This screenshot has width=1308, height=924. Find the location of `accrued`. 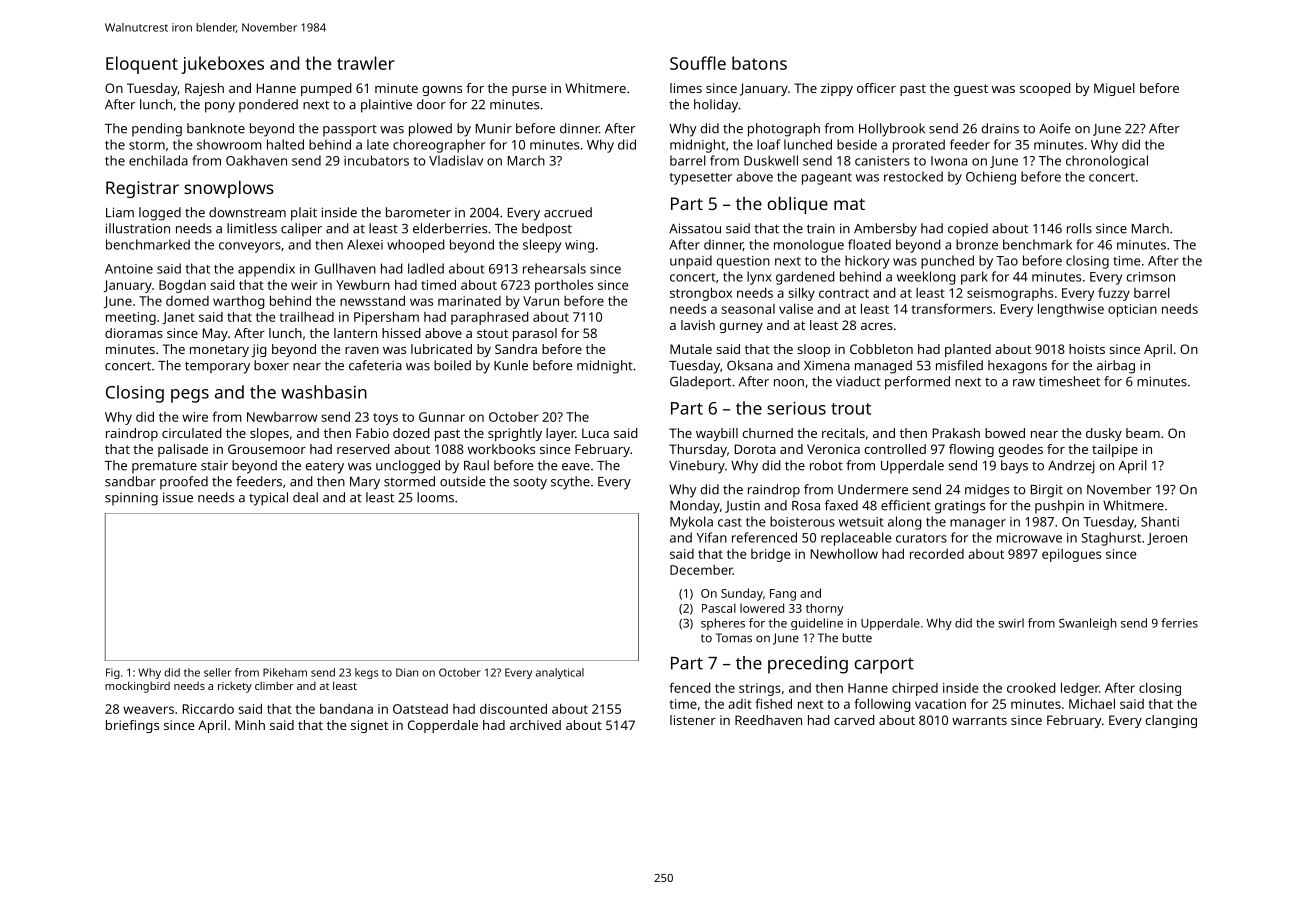

accrued is located at coordinates (568, 212).
